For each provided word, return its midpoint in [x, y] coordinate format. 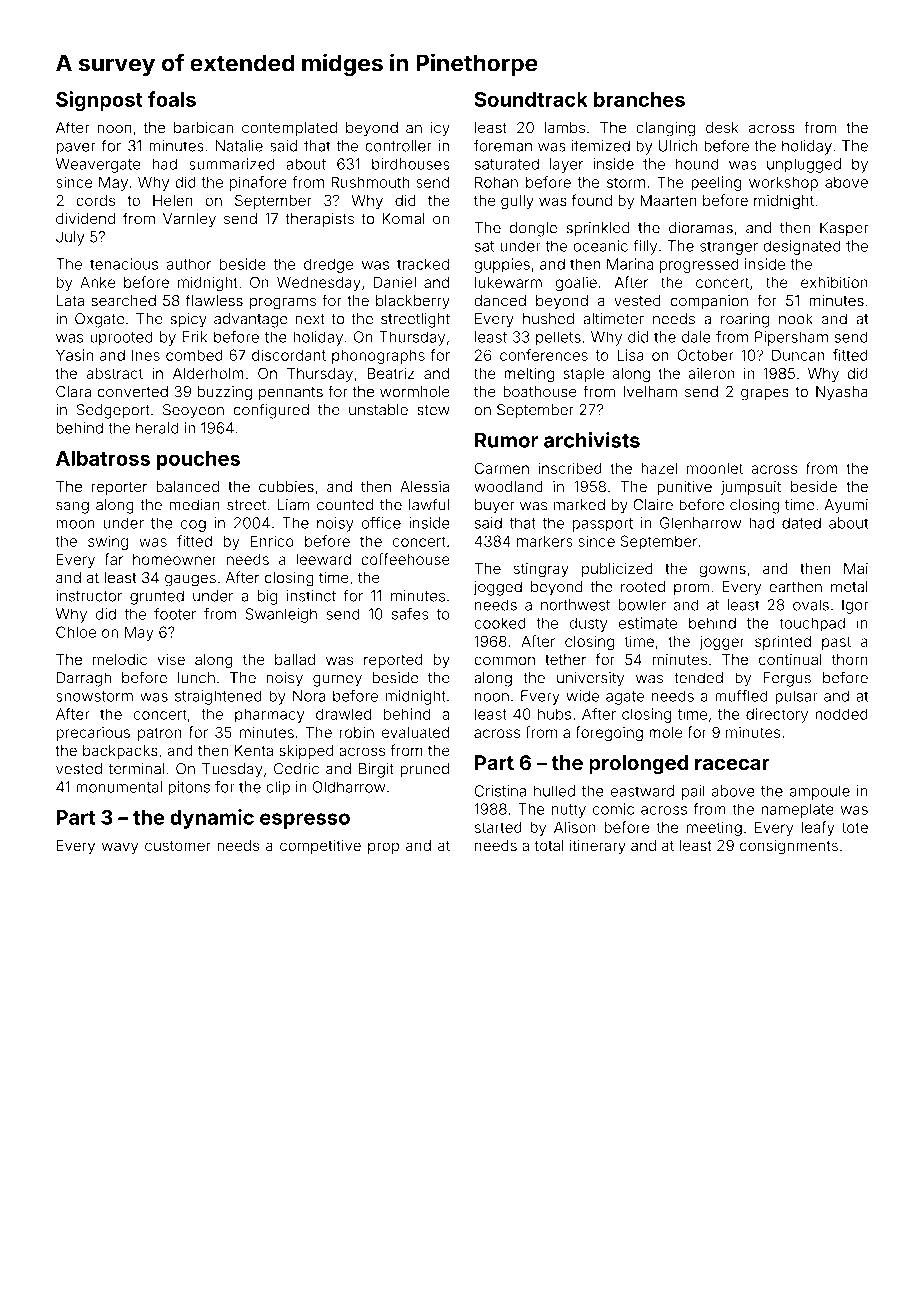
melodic [120, 659]
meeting [714, 828]
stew [433, 410]
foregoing [609, 733]
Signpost [99, 101]
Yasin [74, 355]
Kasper [844, 229]
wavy [120, 848]
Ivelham [650, 392]
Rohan [496, 182]
